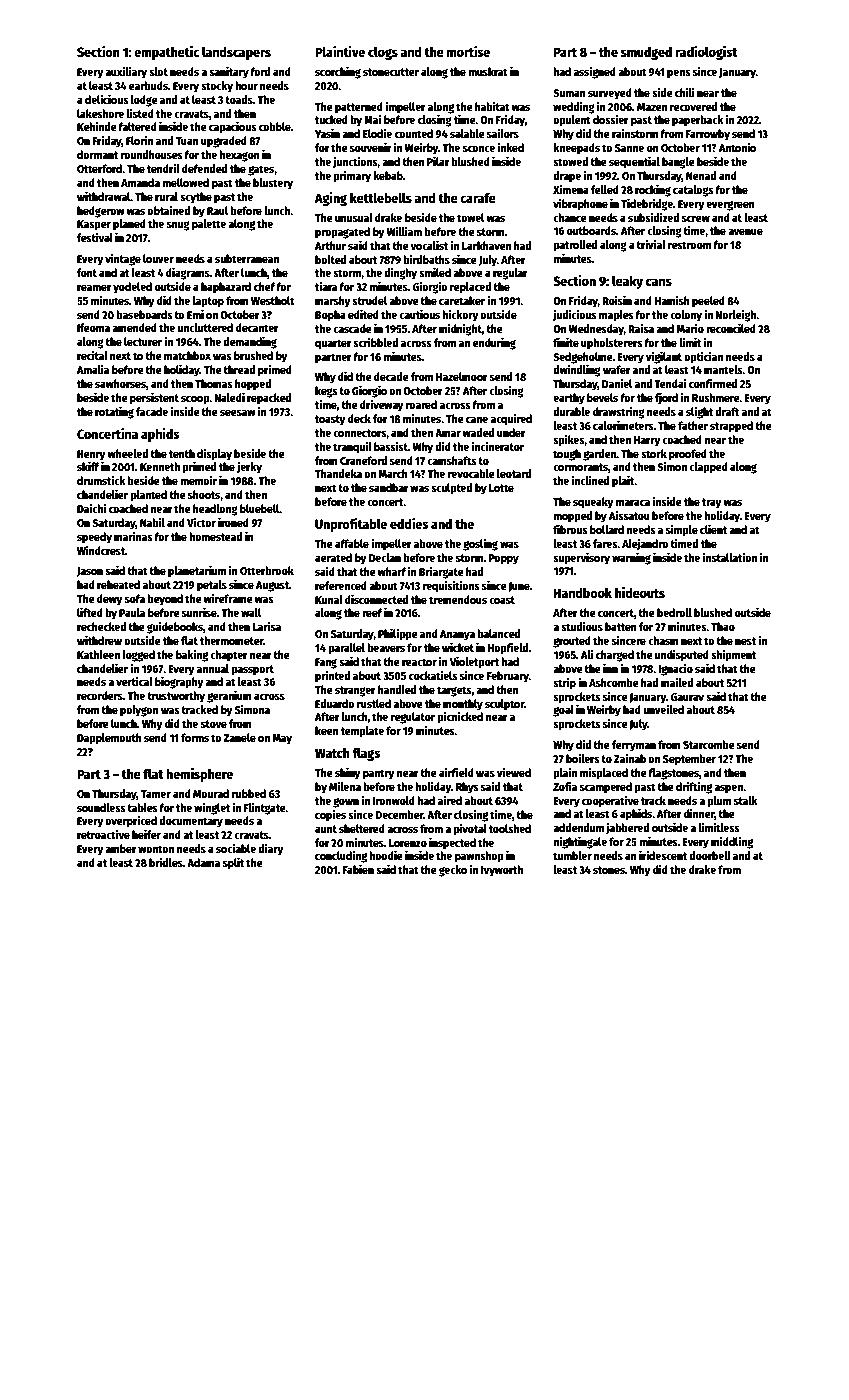 The width and height of the image is (849, 1400). Describe the element at coordinates (383, 53) in the image. I see `clogs` at that location.
